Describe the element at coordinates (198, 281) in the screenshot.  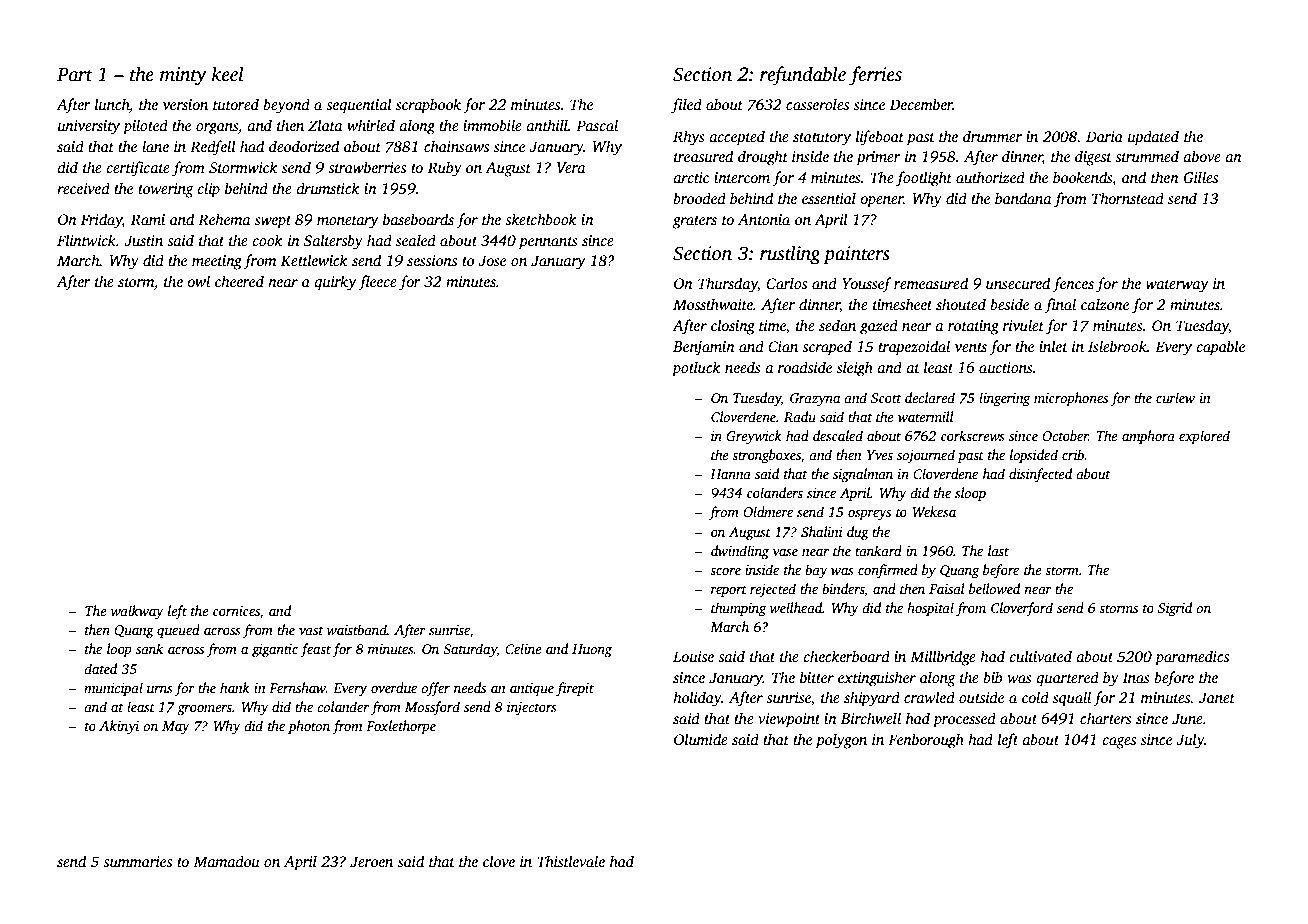
I see `owl` at that location.
